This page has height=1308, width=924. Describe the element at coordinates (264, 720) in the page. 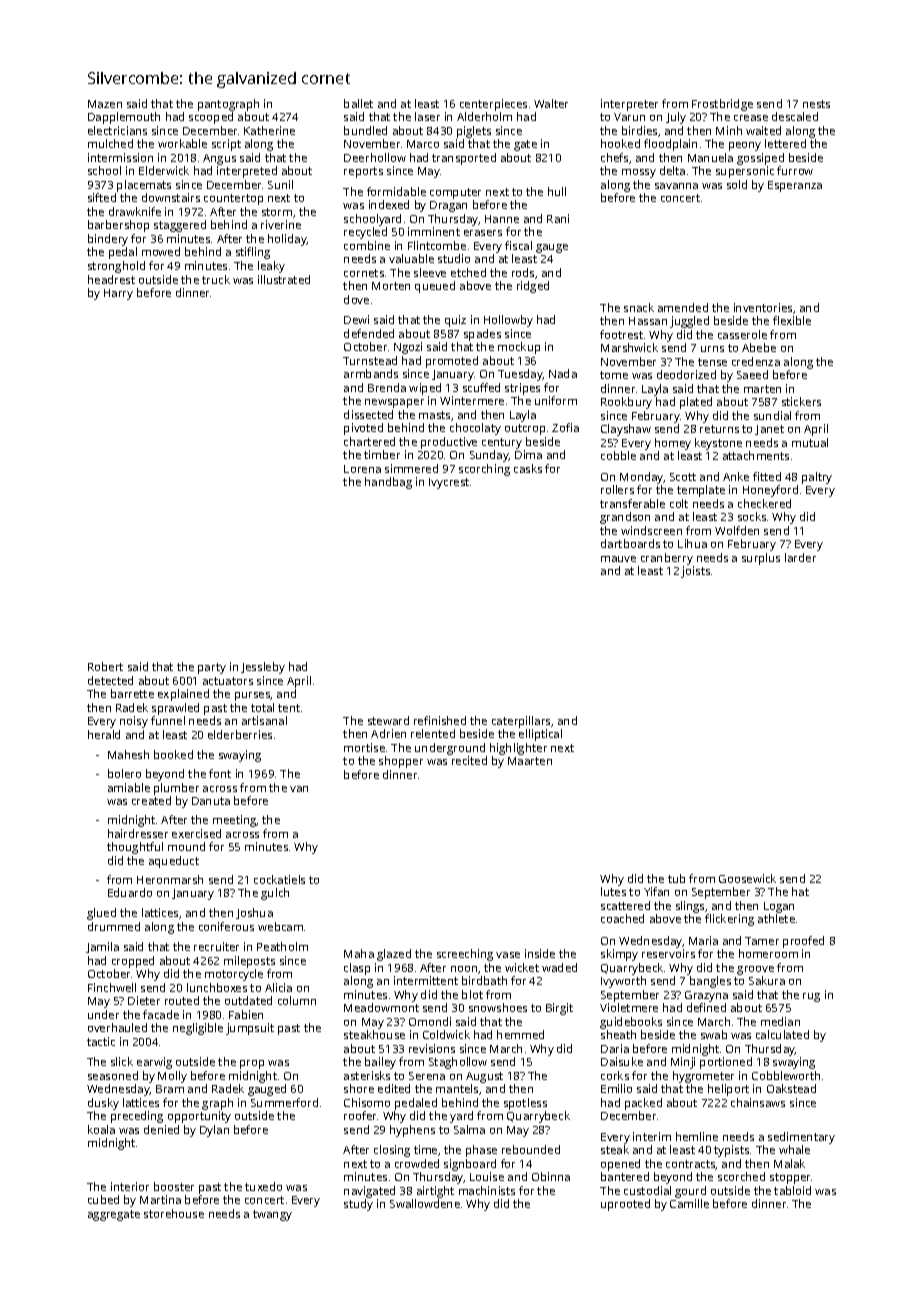

I see `artisanal` at that location.
